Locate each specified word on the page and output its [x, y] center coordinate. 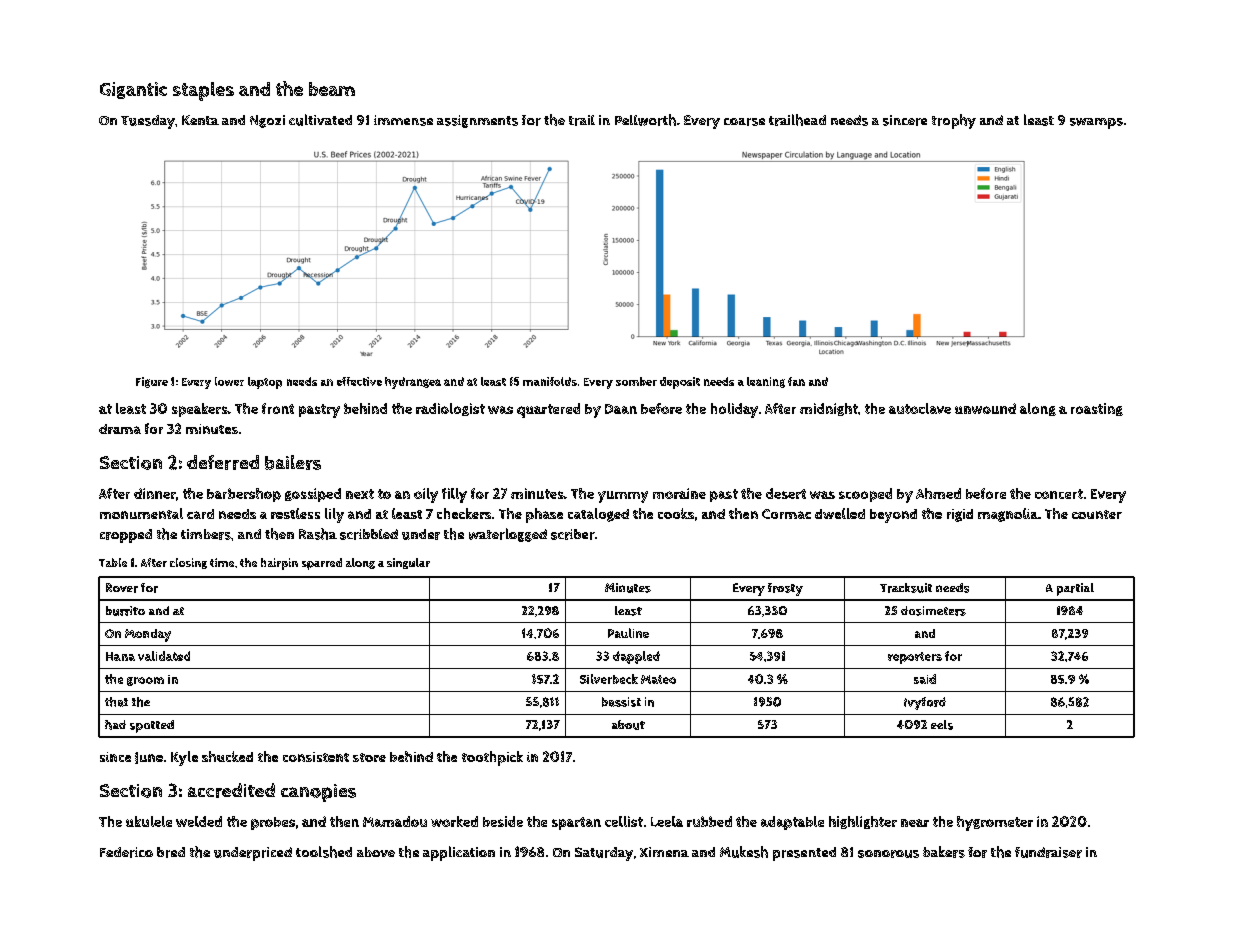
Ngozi [267, 121]
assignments [477, 121]
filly [454, 495]
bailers [293, 462]
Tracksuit [906, 588]
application [459, 853]
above [376, 852]
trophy [954, 121]
